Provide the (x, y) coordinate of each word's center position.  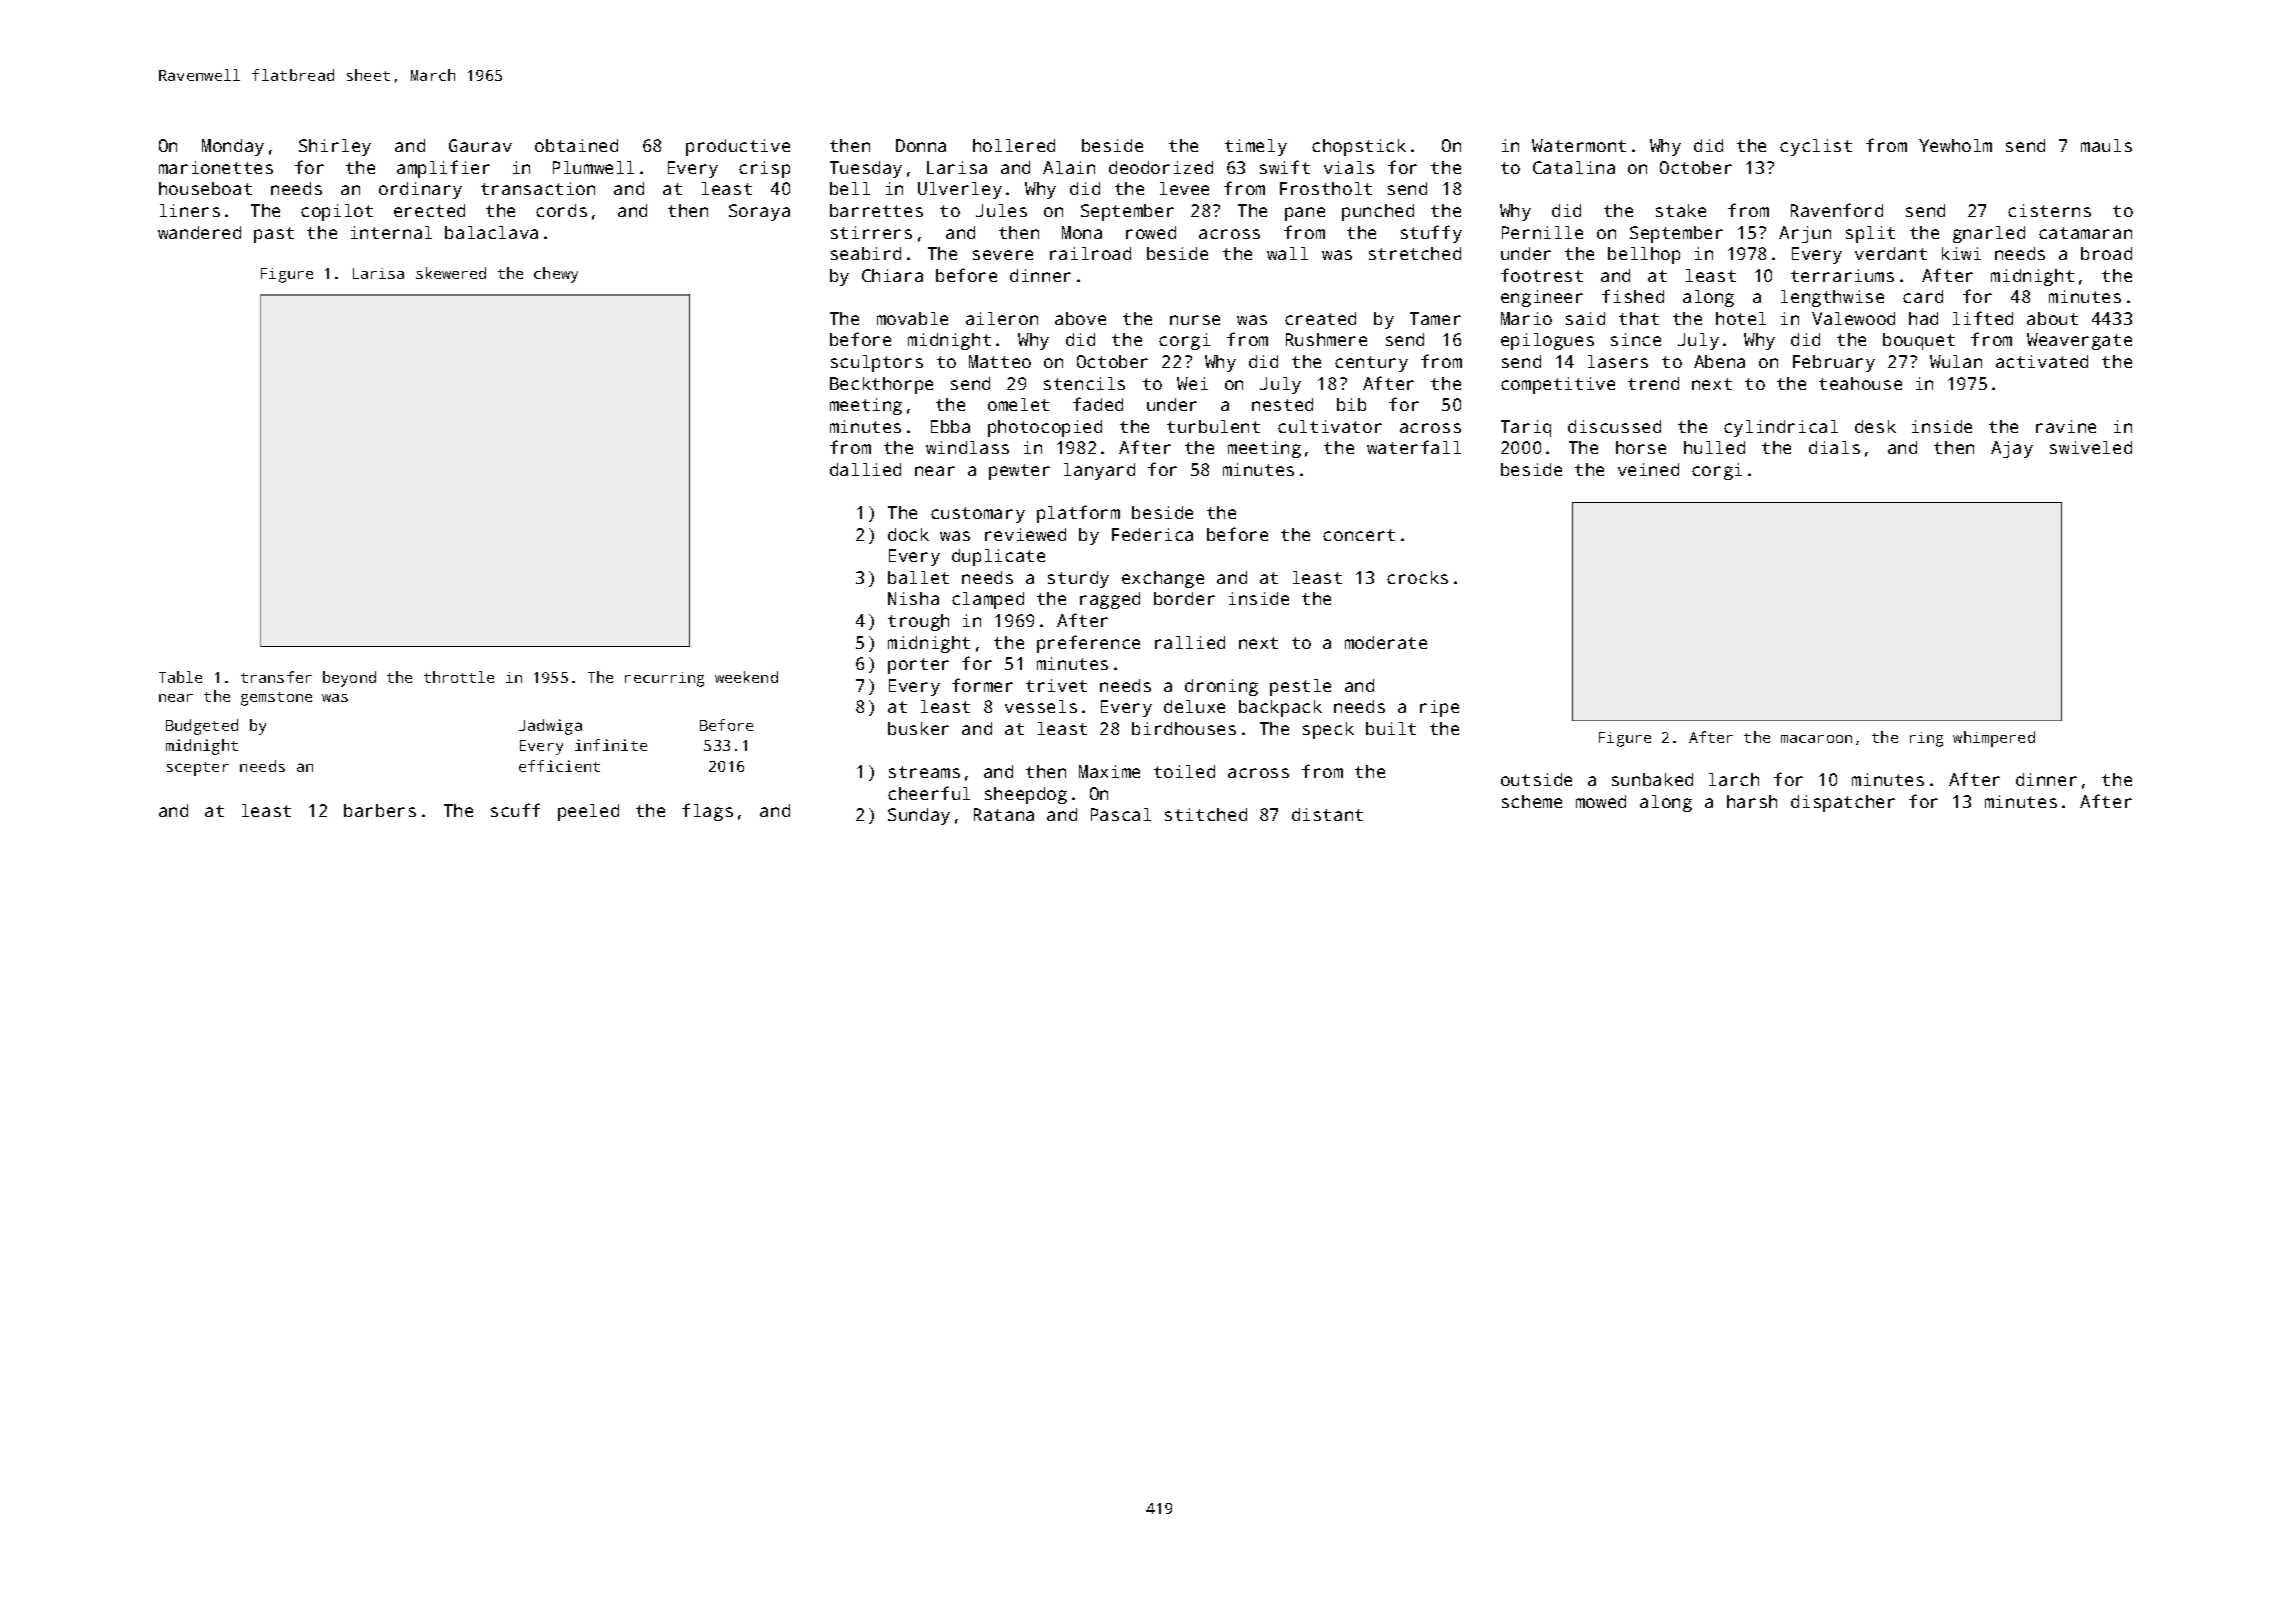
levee (1184, 188)
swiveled (2091, 447)
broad (2106, 253)
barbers (380, 810)
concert (1359, 535)
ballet (918, 577)
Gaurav (480, 145)
